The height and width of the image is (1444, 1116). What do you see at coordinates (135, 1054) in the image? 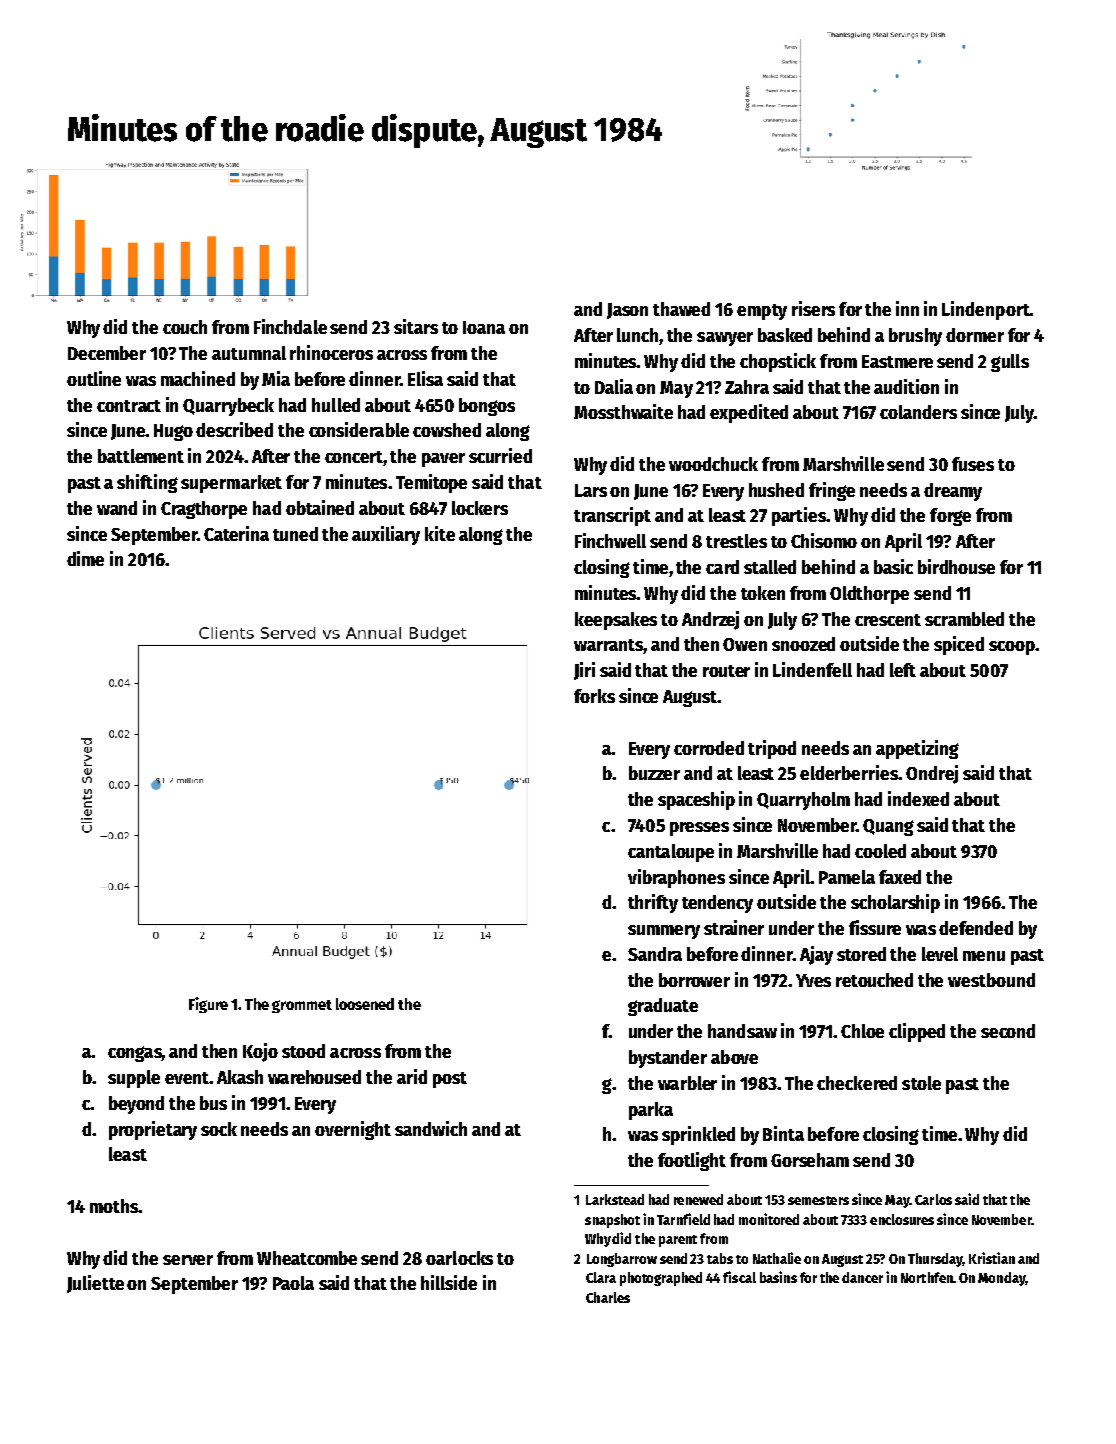
I see `congas` at bounding box center [135, 1054].
